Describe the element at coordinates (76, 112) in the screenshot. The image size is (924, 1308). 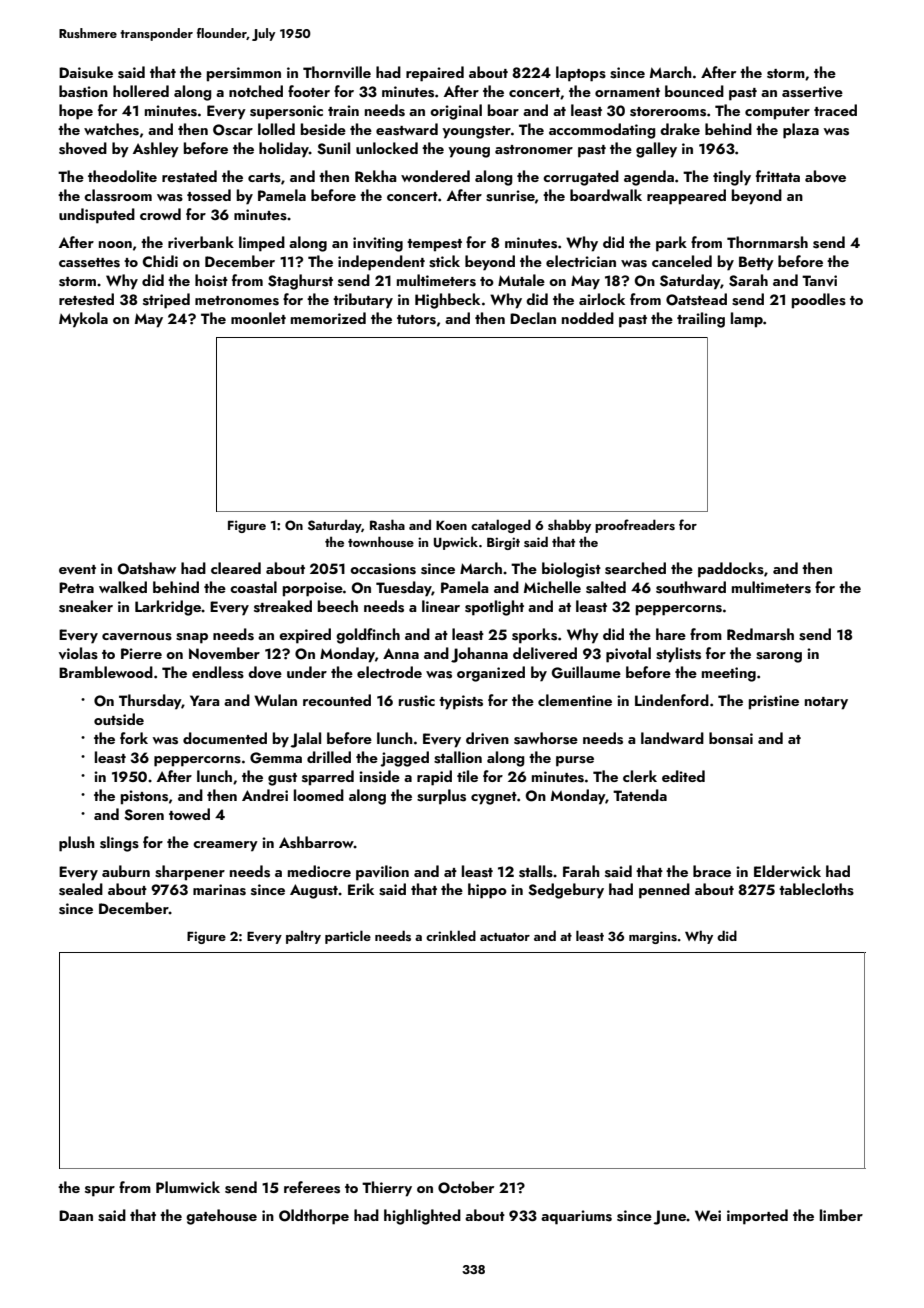
I see `hope` at that location.
